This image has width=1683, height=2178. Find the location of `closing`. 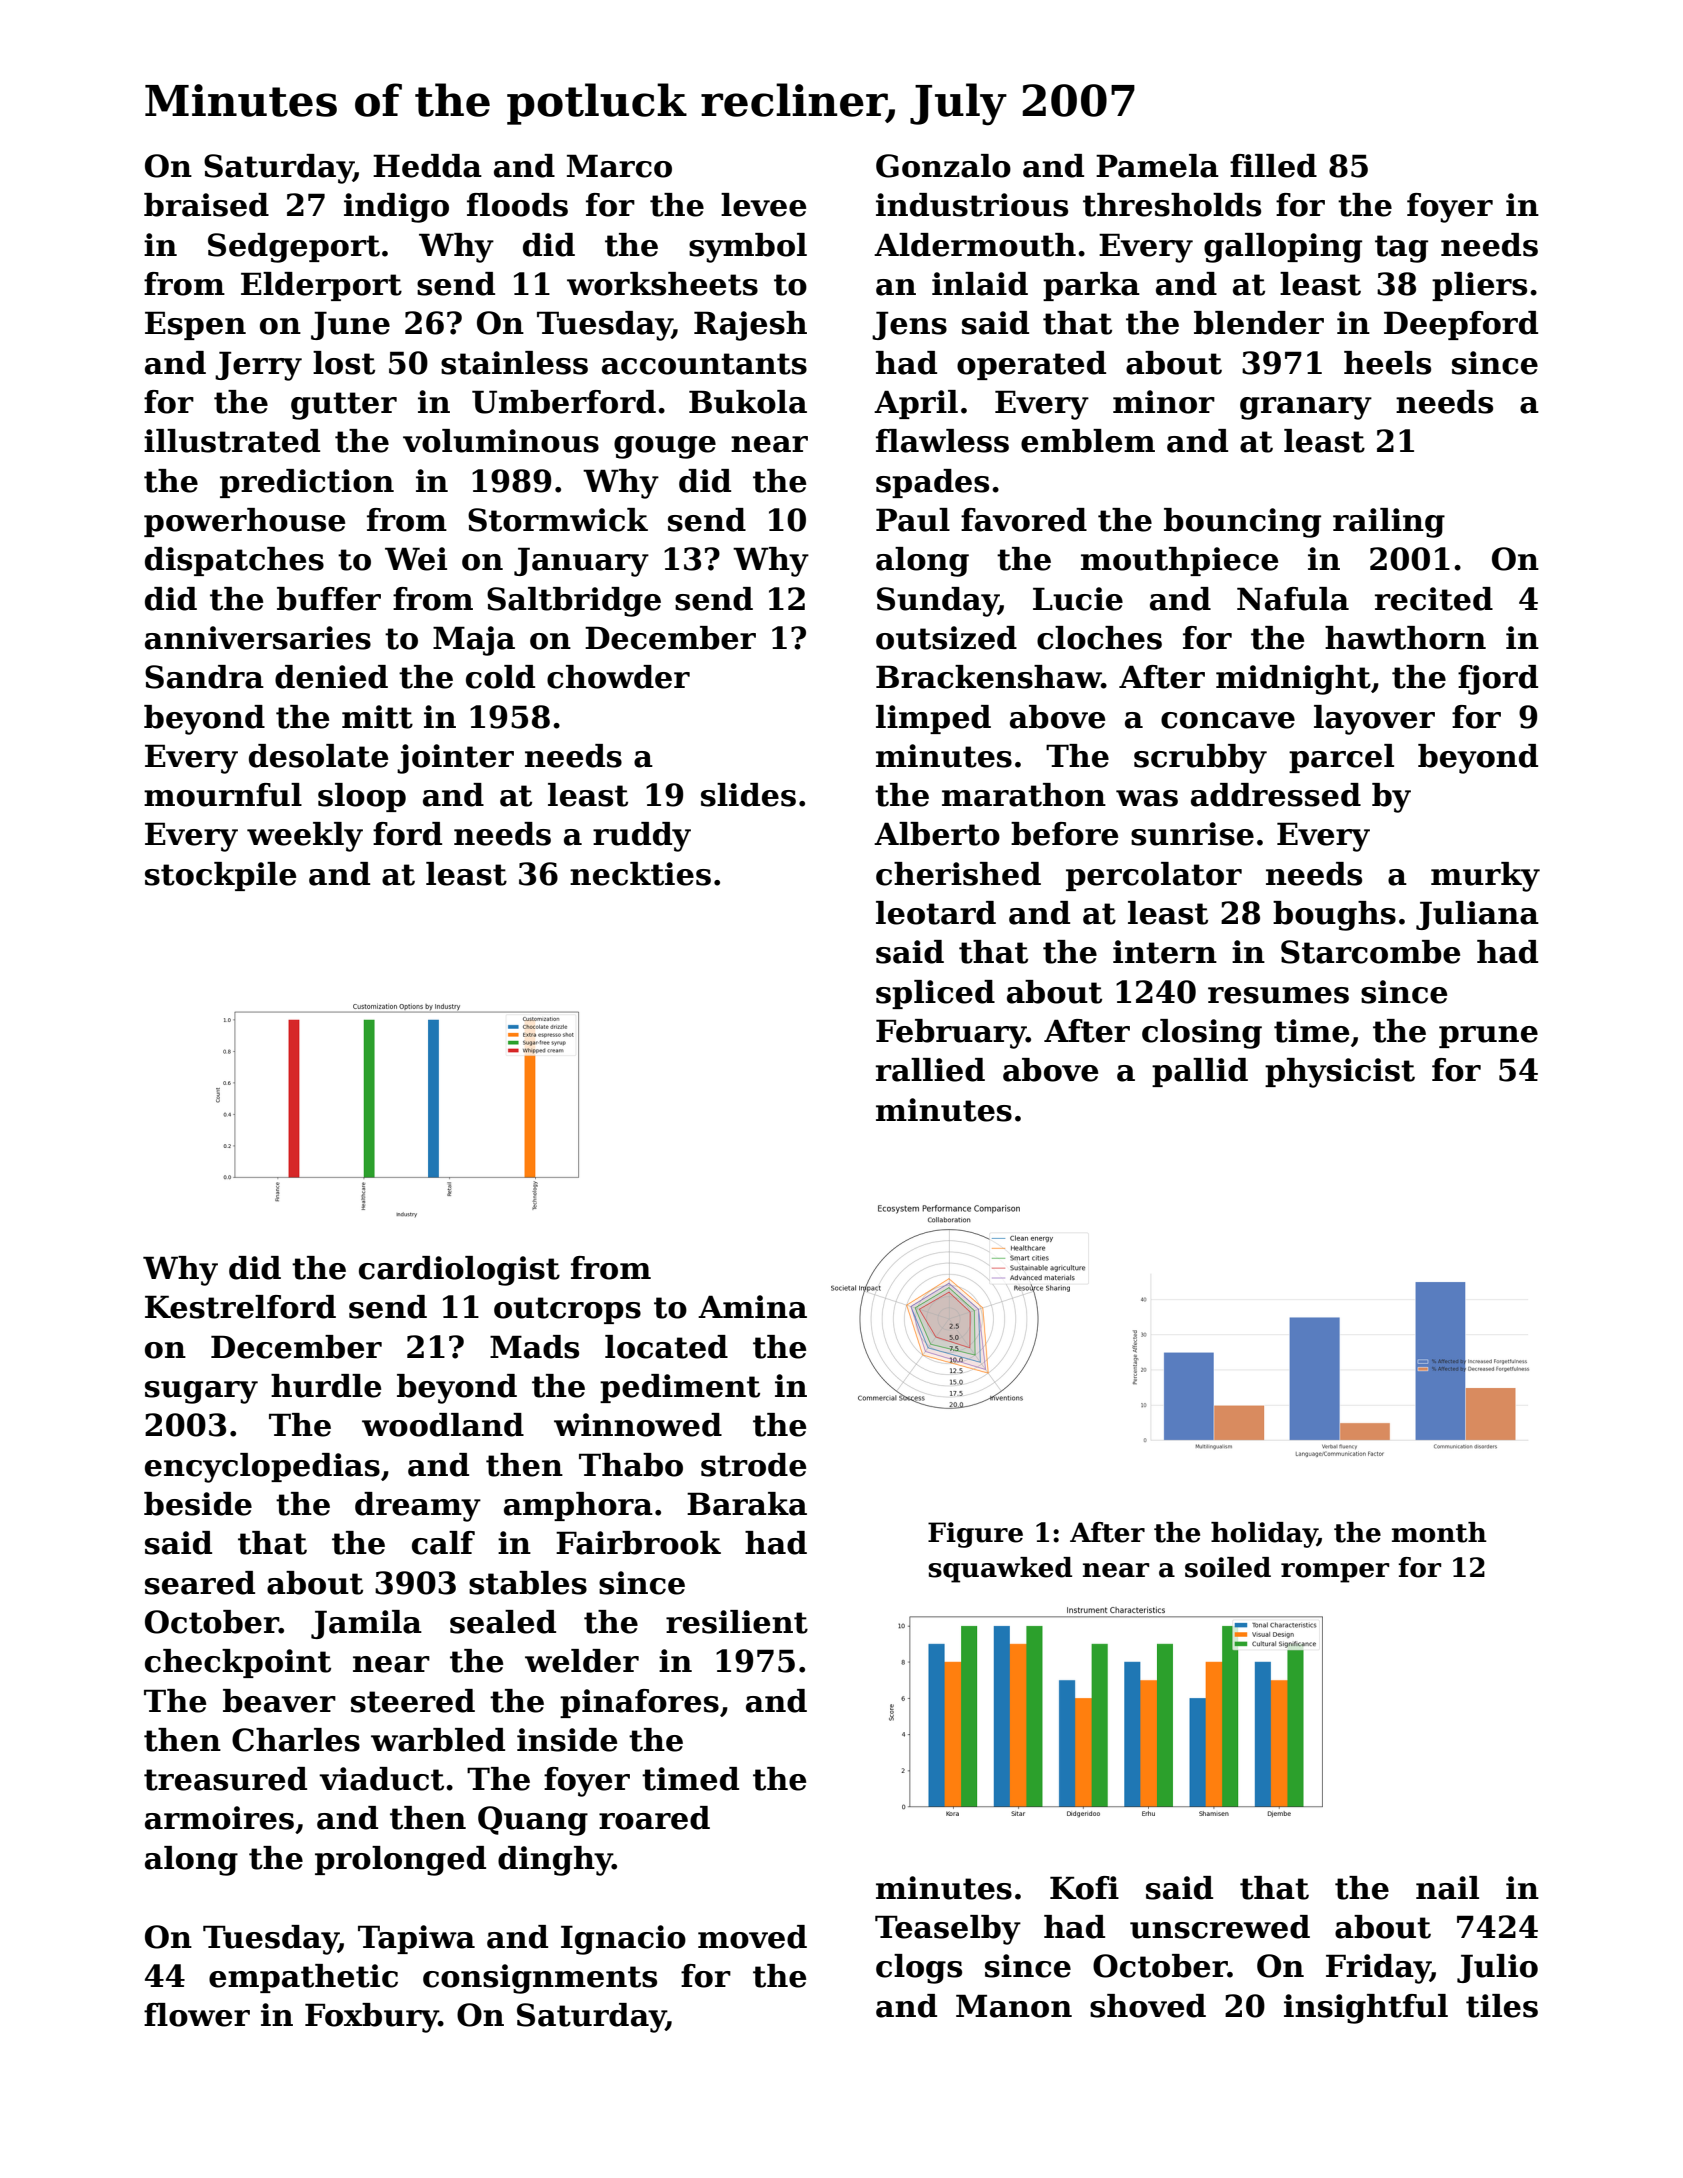

closing is located at coordinates (1202, 1034).
